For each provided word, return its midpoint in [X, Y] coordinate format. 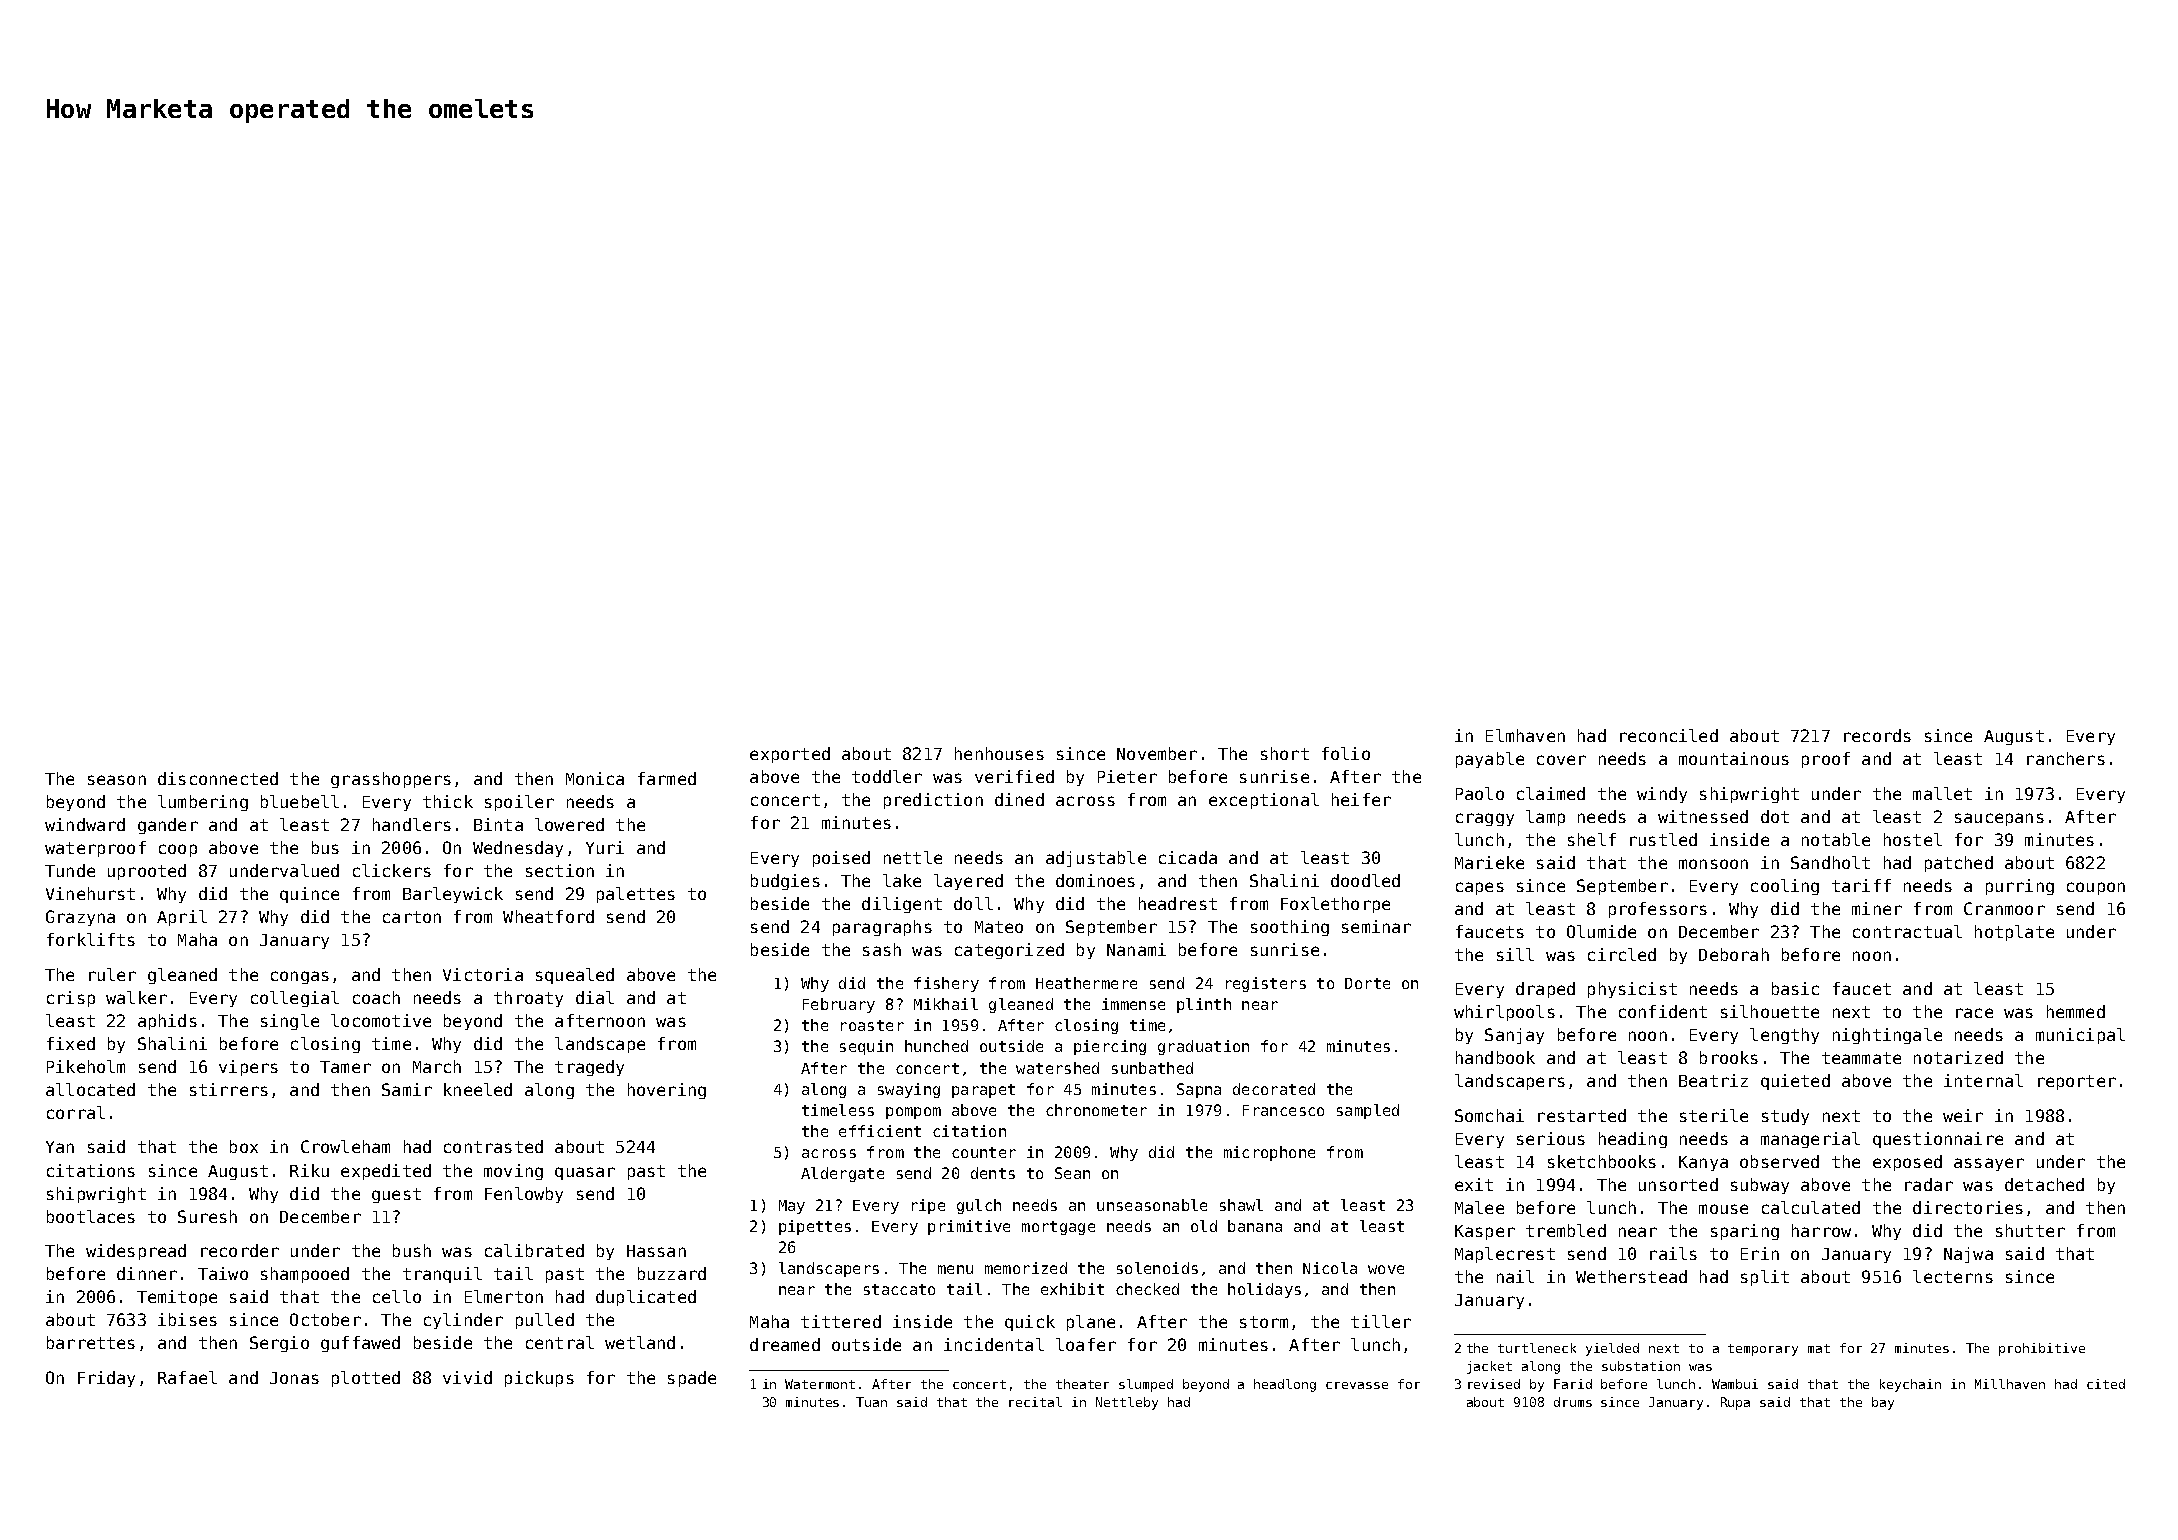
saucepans [1999, 819]
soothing [1290, 928]
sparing [1745, 1232]
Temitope [177, 1298]
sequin [866, 1047]
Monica [595, 778]
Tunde [70, 870]
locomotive [381, 1020]
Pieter [1127, 776]
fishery [946, 984]
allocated [90, 1089]
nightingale [1887, 1036]
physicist [1632, 990]
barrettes [91, 1342]
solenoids [1157, 1268]
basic [1795, 988]
